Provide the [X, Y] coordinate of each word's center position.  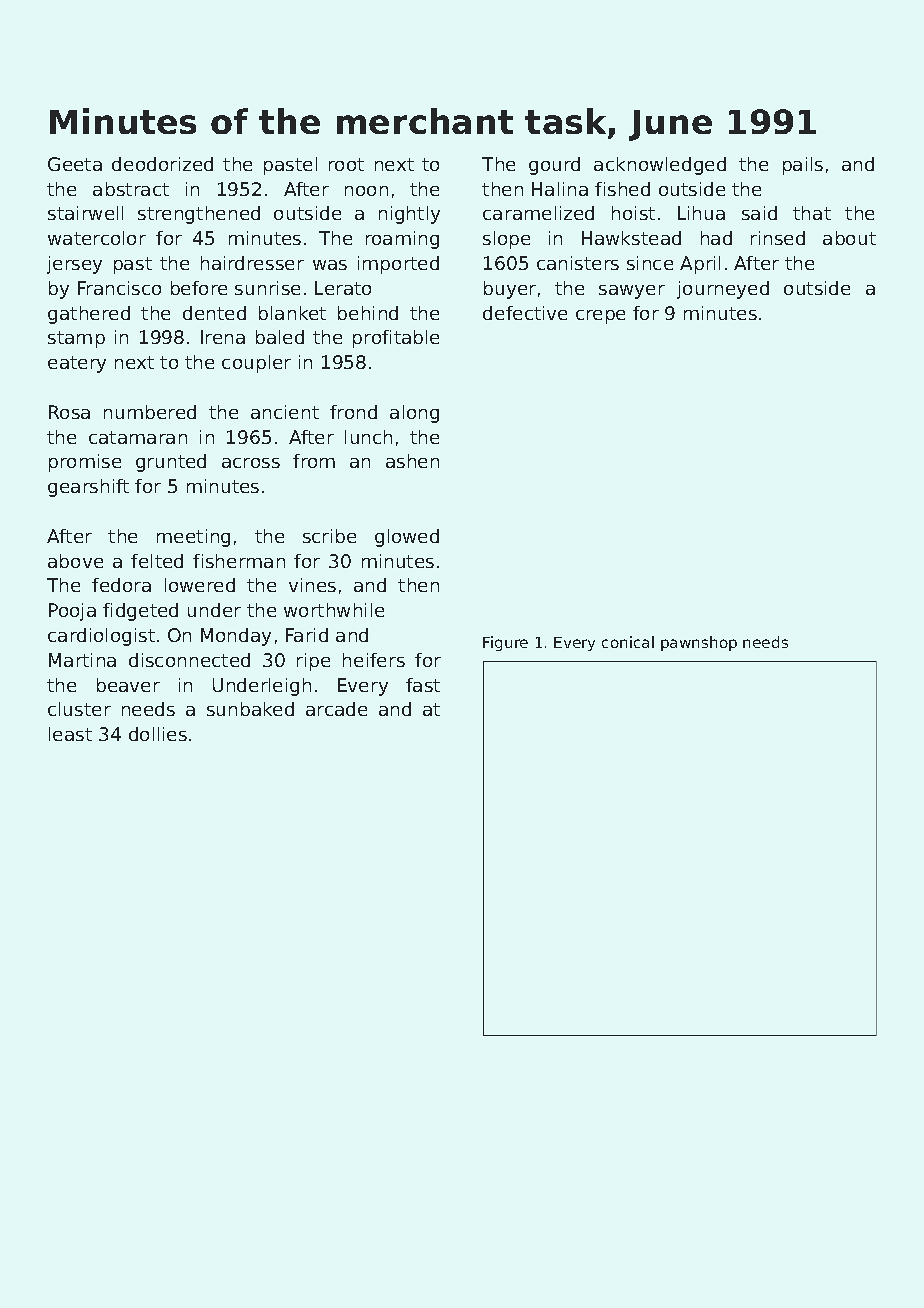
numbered [150, 412]
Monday [236, 637]
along [414, 414]
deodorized [162, 164]
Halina [560, 189]
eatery [77, 364]
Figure [505, 643]
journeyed [723, 290]
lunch [368, 437]
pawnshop [699, 643]
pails [803, 166]
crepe [600, 317]
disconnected [189, 660]
